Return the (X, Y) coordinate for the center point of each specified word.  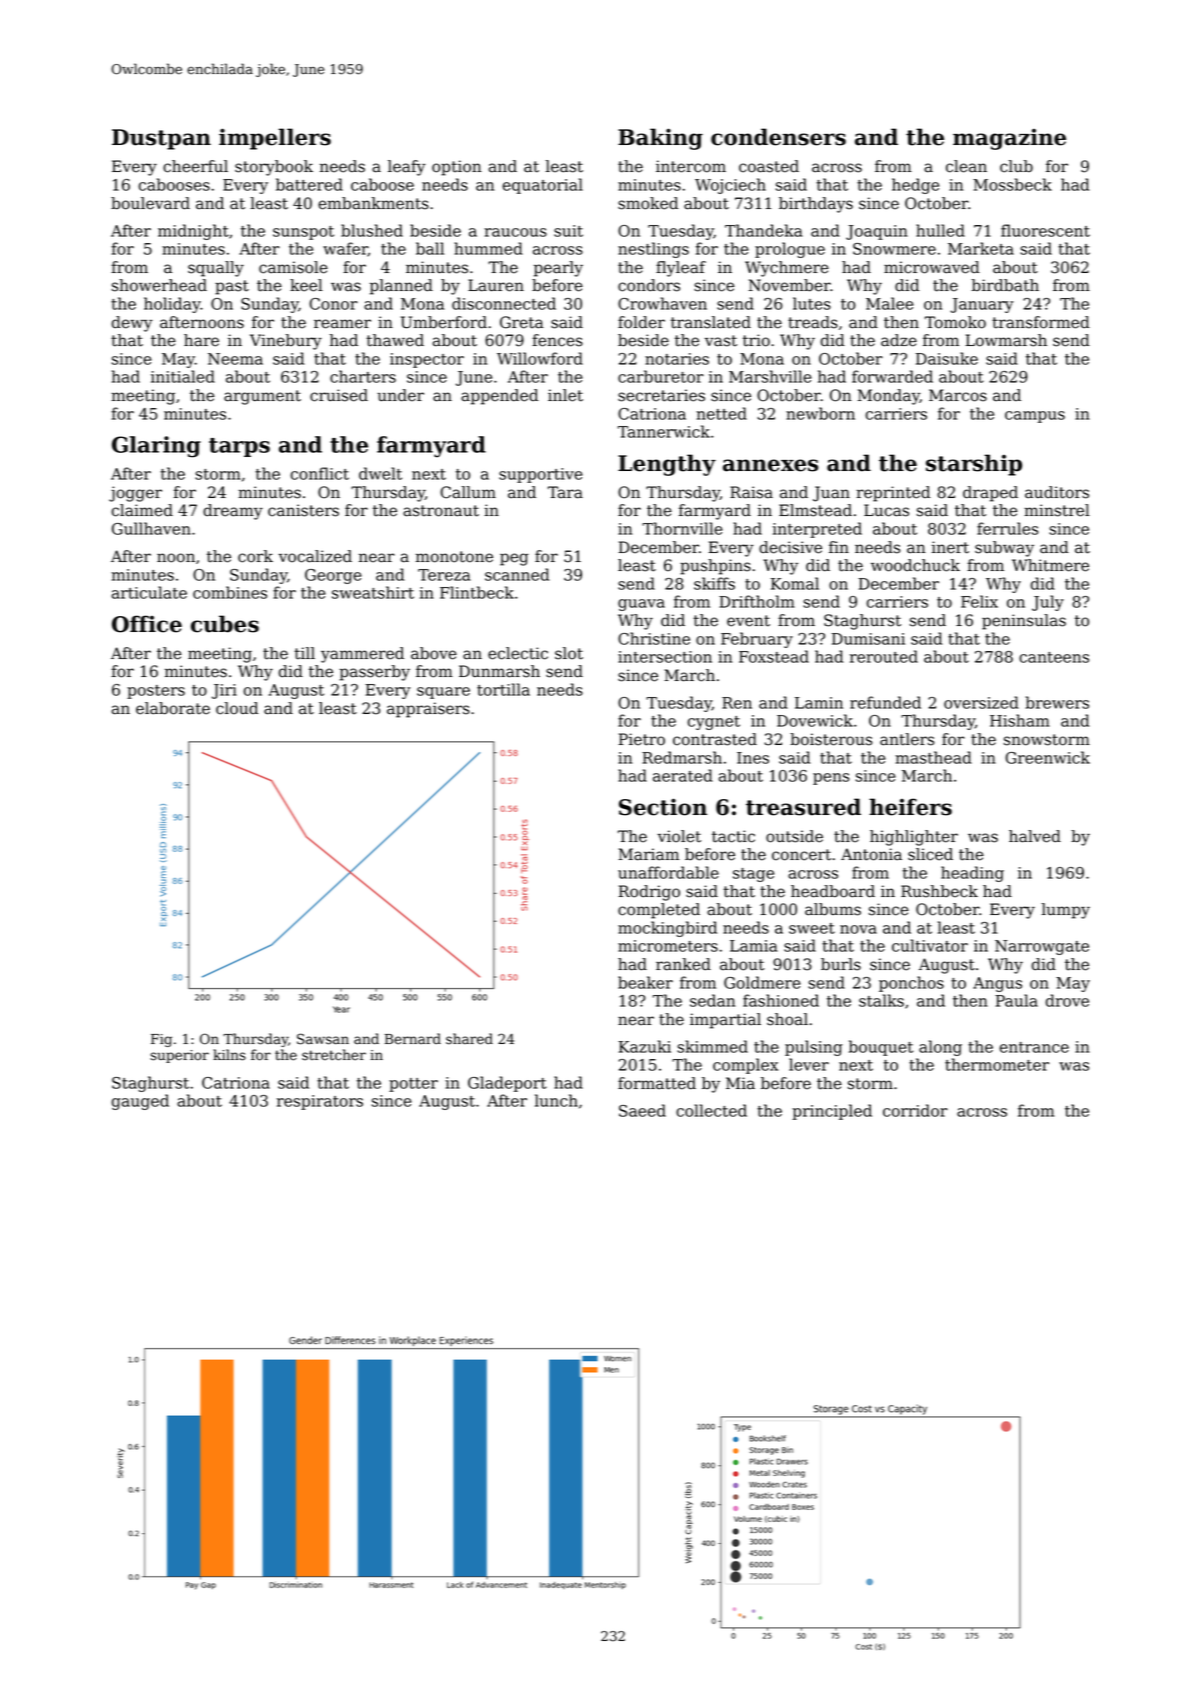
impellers (275, 139)
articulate (149, 592)
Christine (654, 638)
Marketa (981, 248)
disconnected (504, 303)
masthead (933, 757)
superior (179, 1056)
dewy (132, 324)
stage (753, 875)
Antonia (871, 854)
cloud (237, 708)
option (457, 168)
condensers (778, 137)
